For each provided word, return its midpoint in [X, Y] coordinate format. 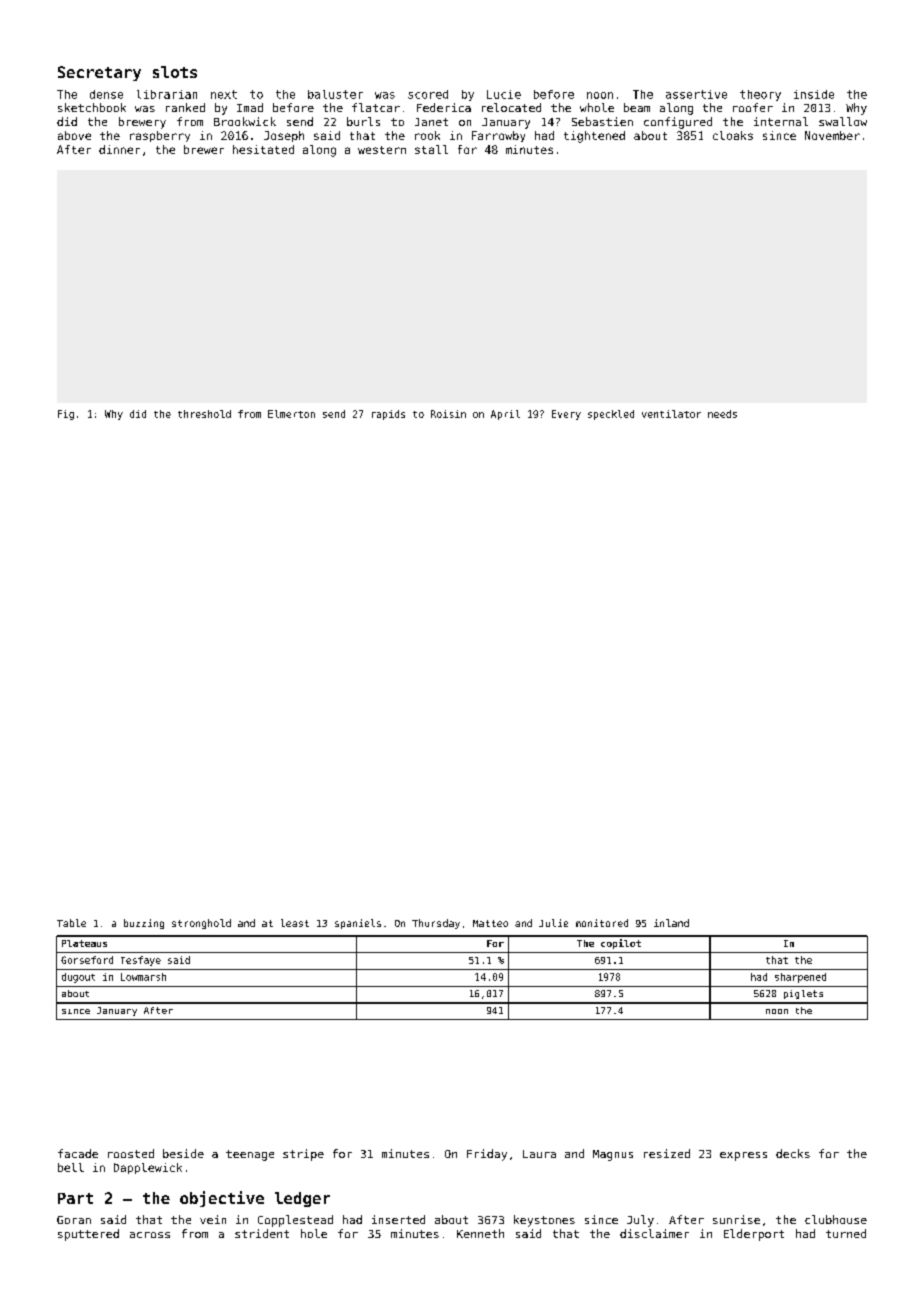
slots [175, 72]
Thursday [436, 924]
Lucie [504, 94]
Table [71, 923]
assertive [696, 94]
